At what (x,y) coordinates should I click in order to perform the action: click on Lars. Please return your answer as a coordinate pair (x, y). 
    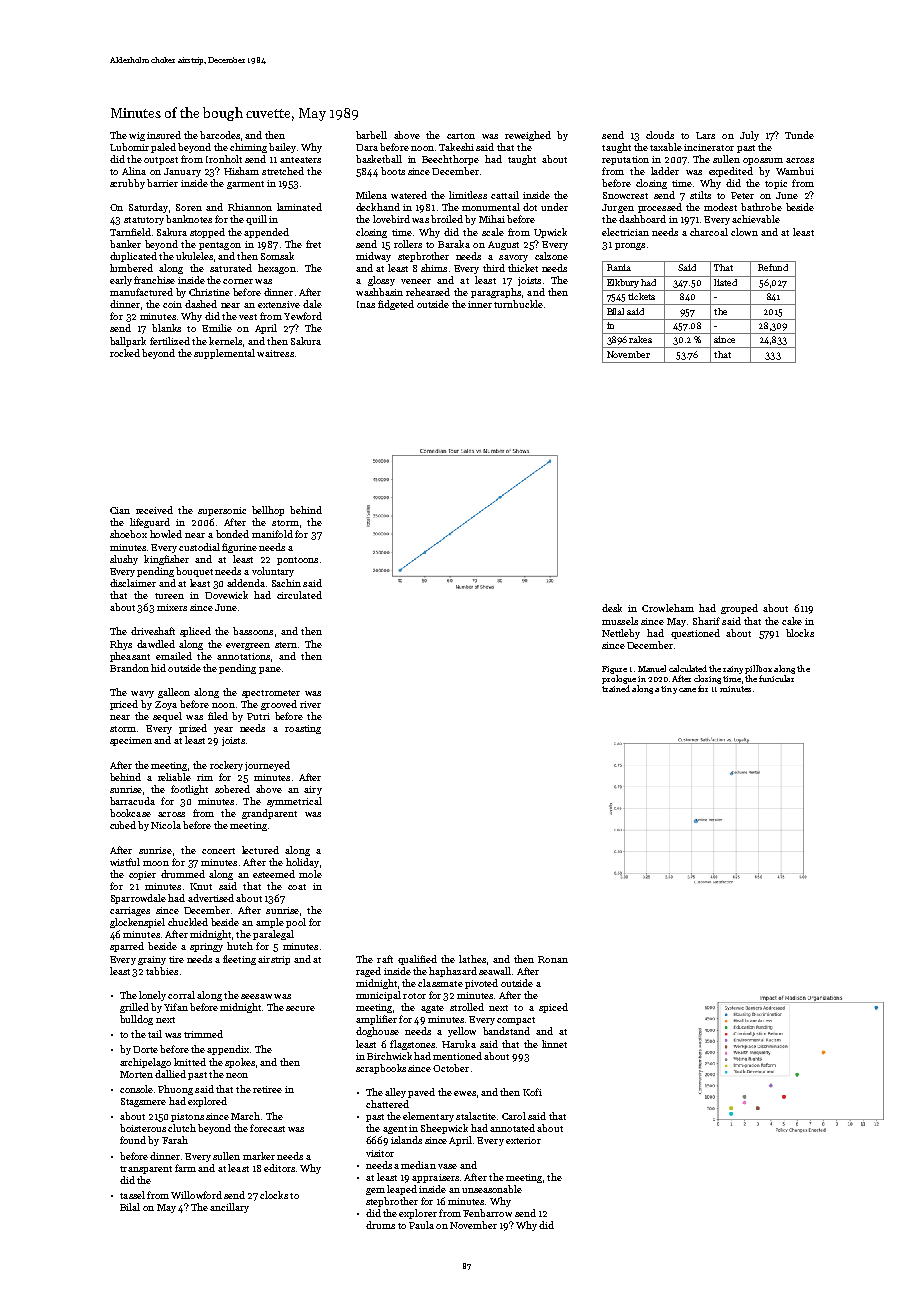
    Looking at the image, I should click on (705, 135).
